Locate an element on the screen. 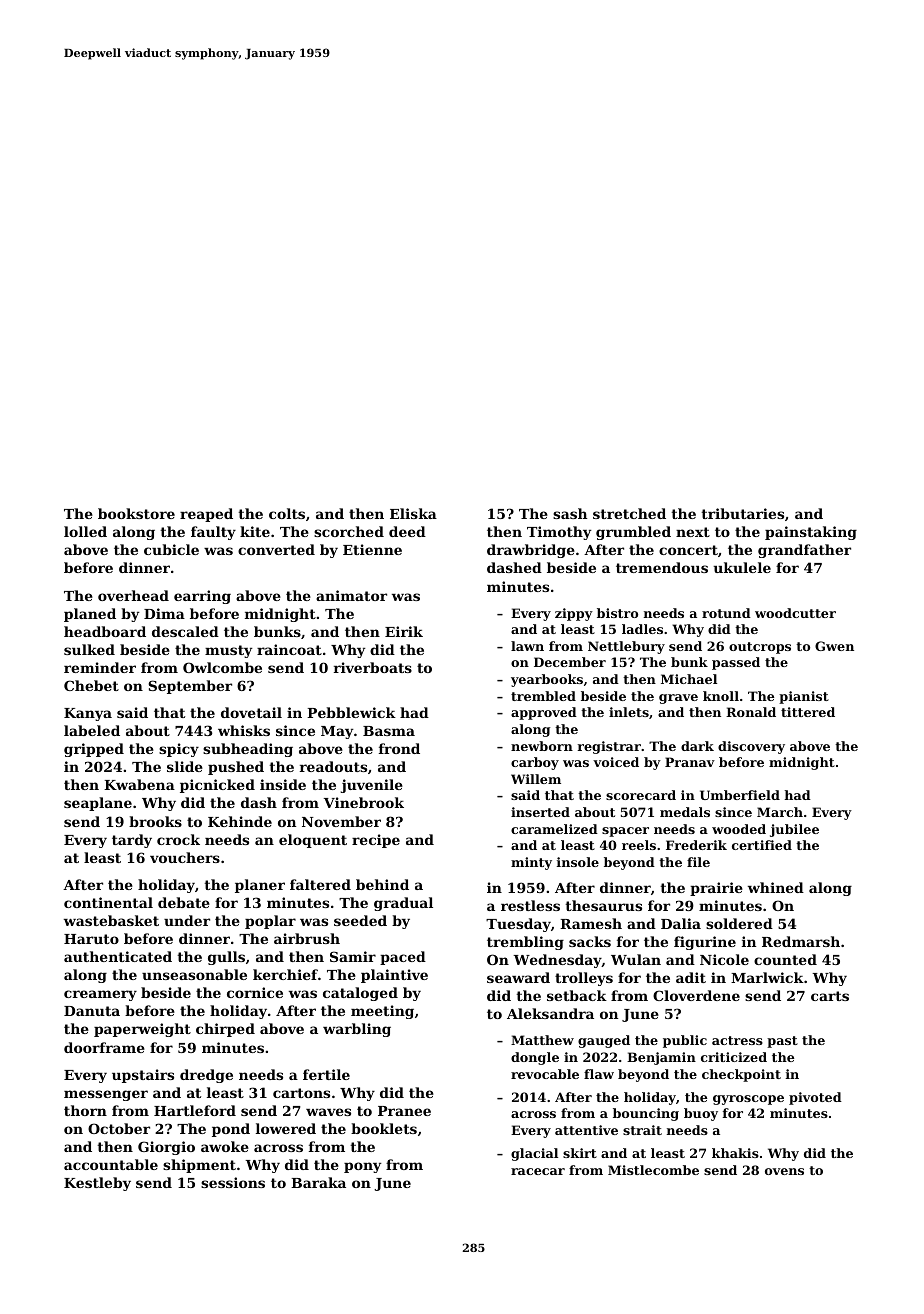  under is located at coordinates (187, 920).
